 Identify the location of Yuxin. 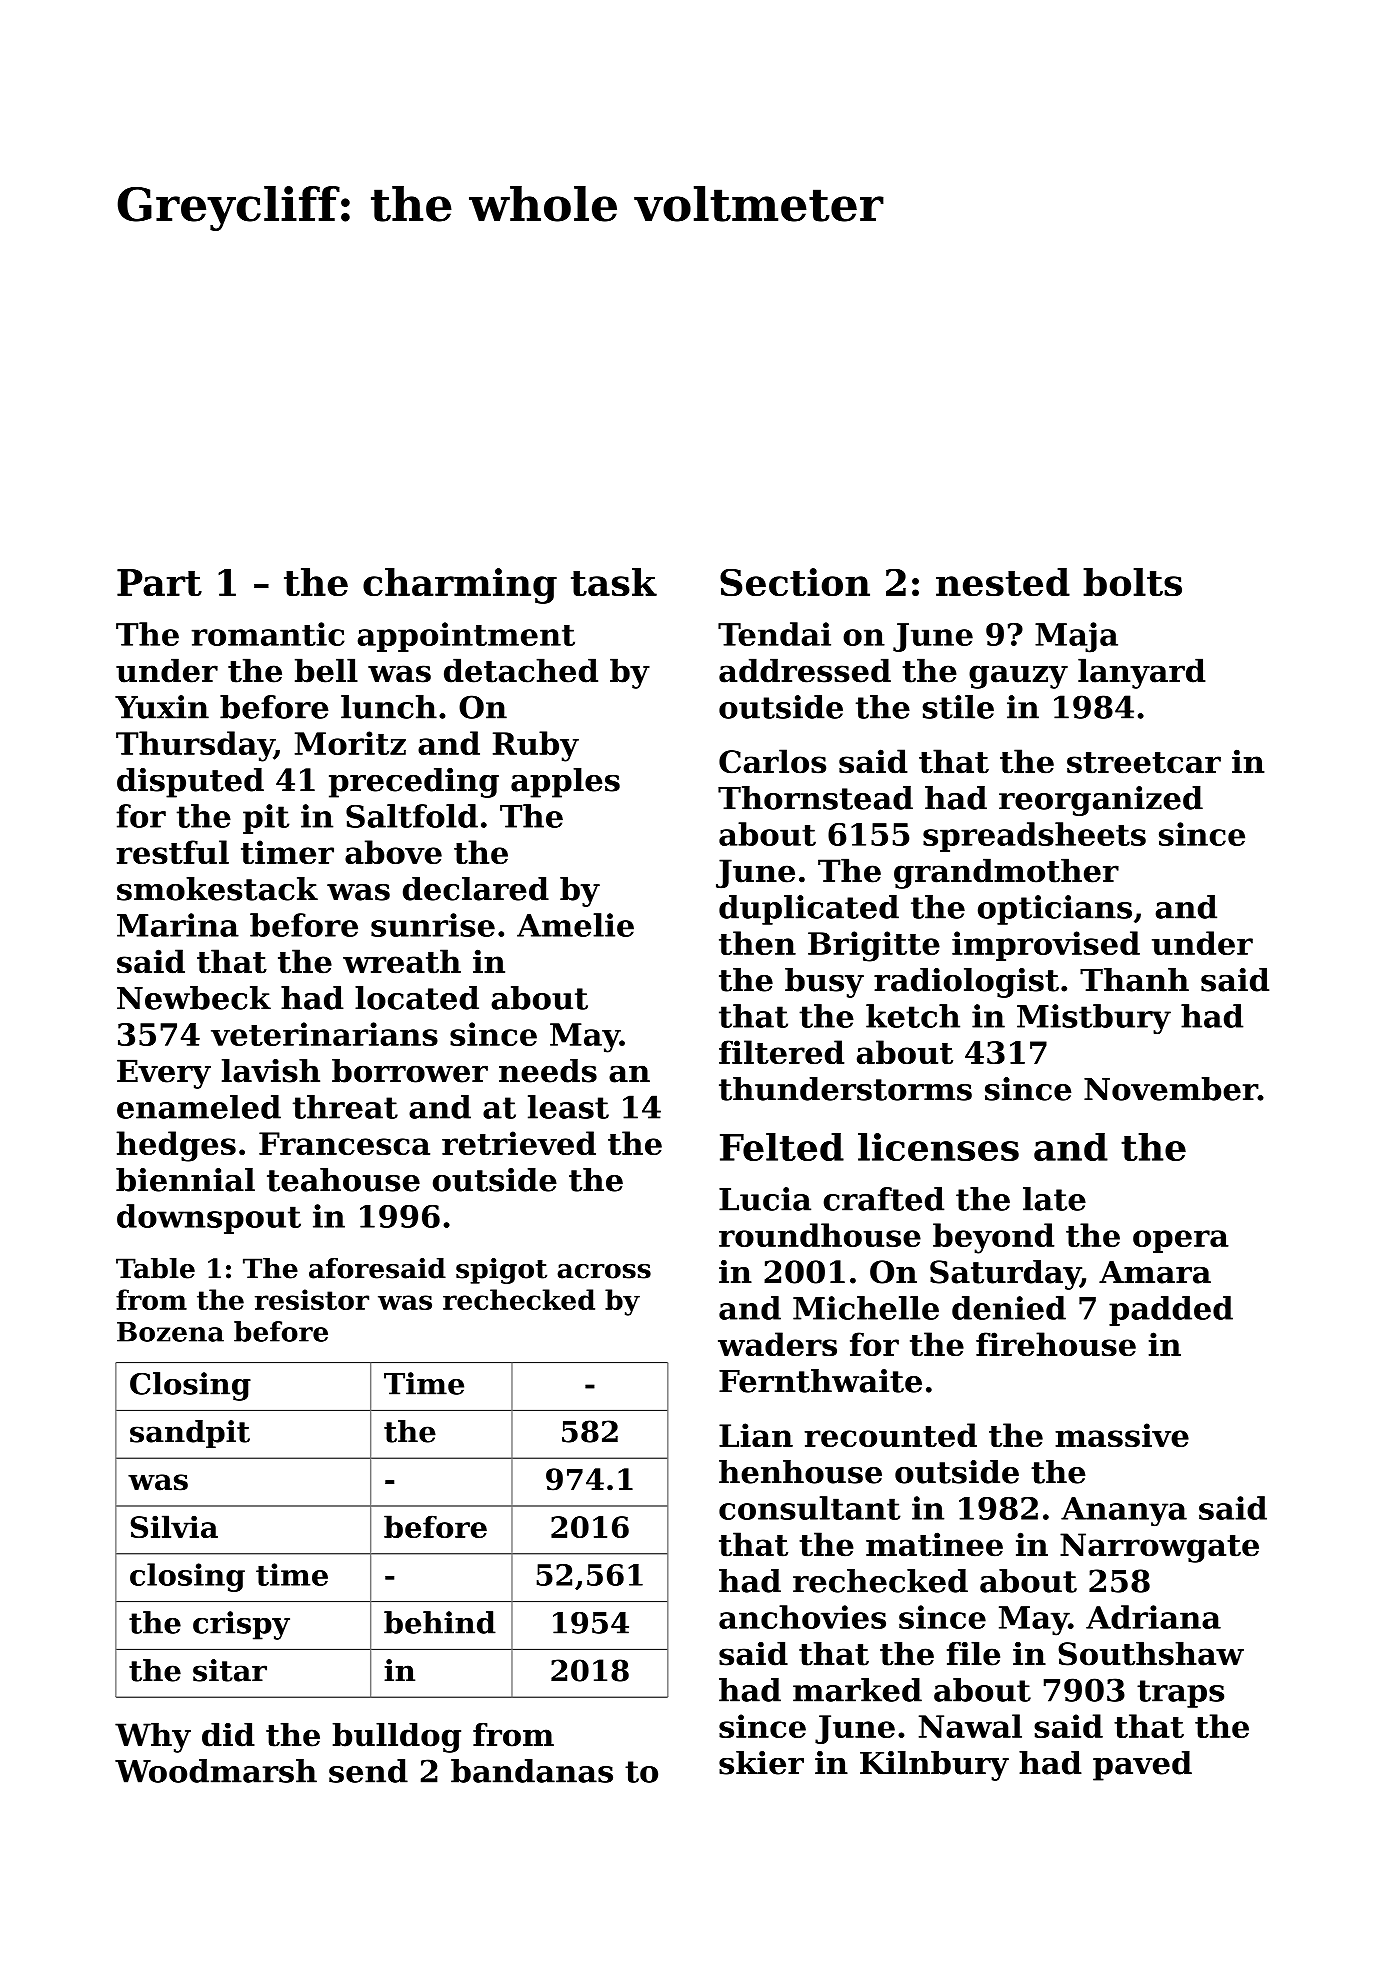
(162, 707).
